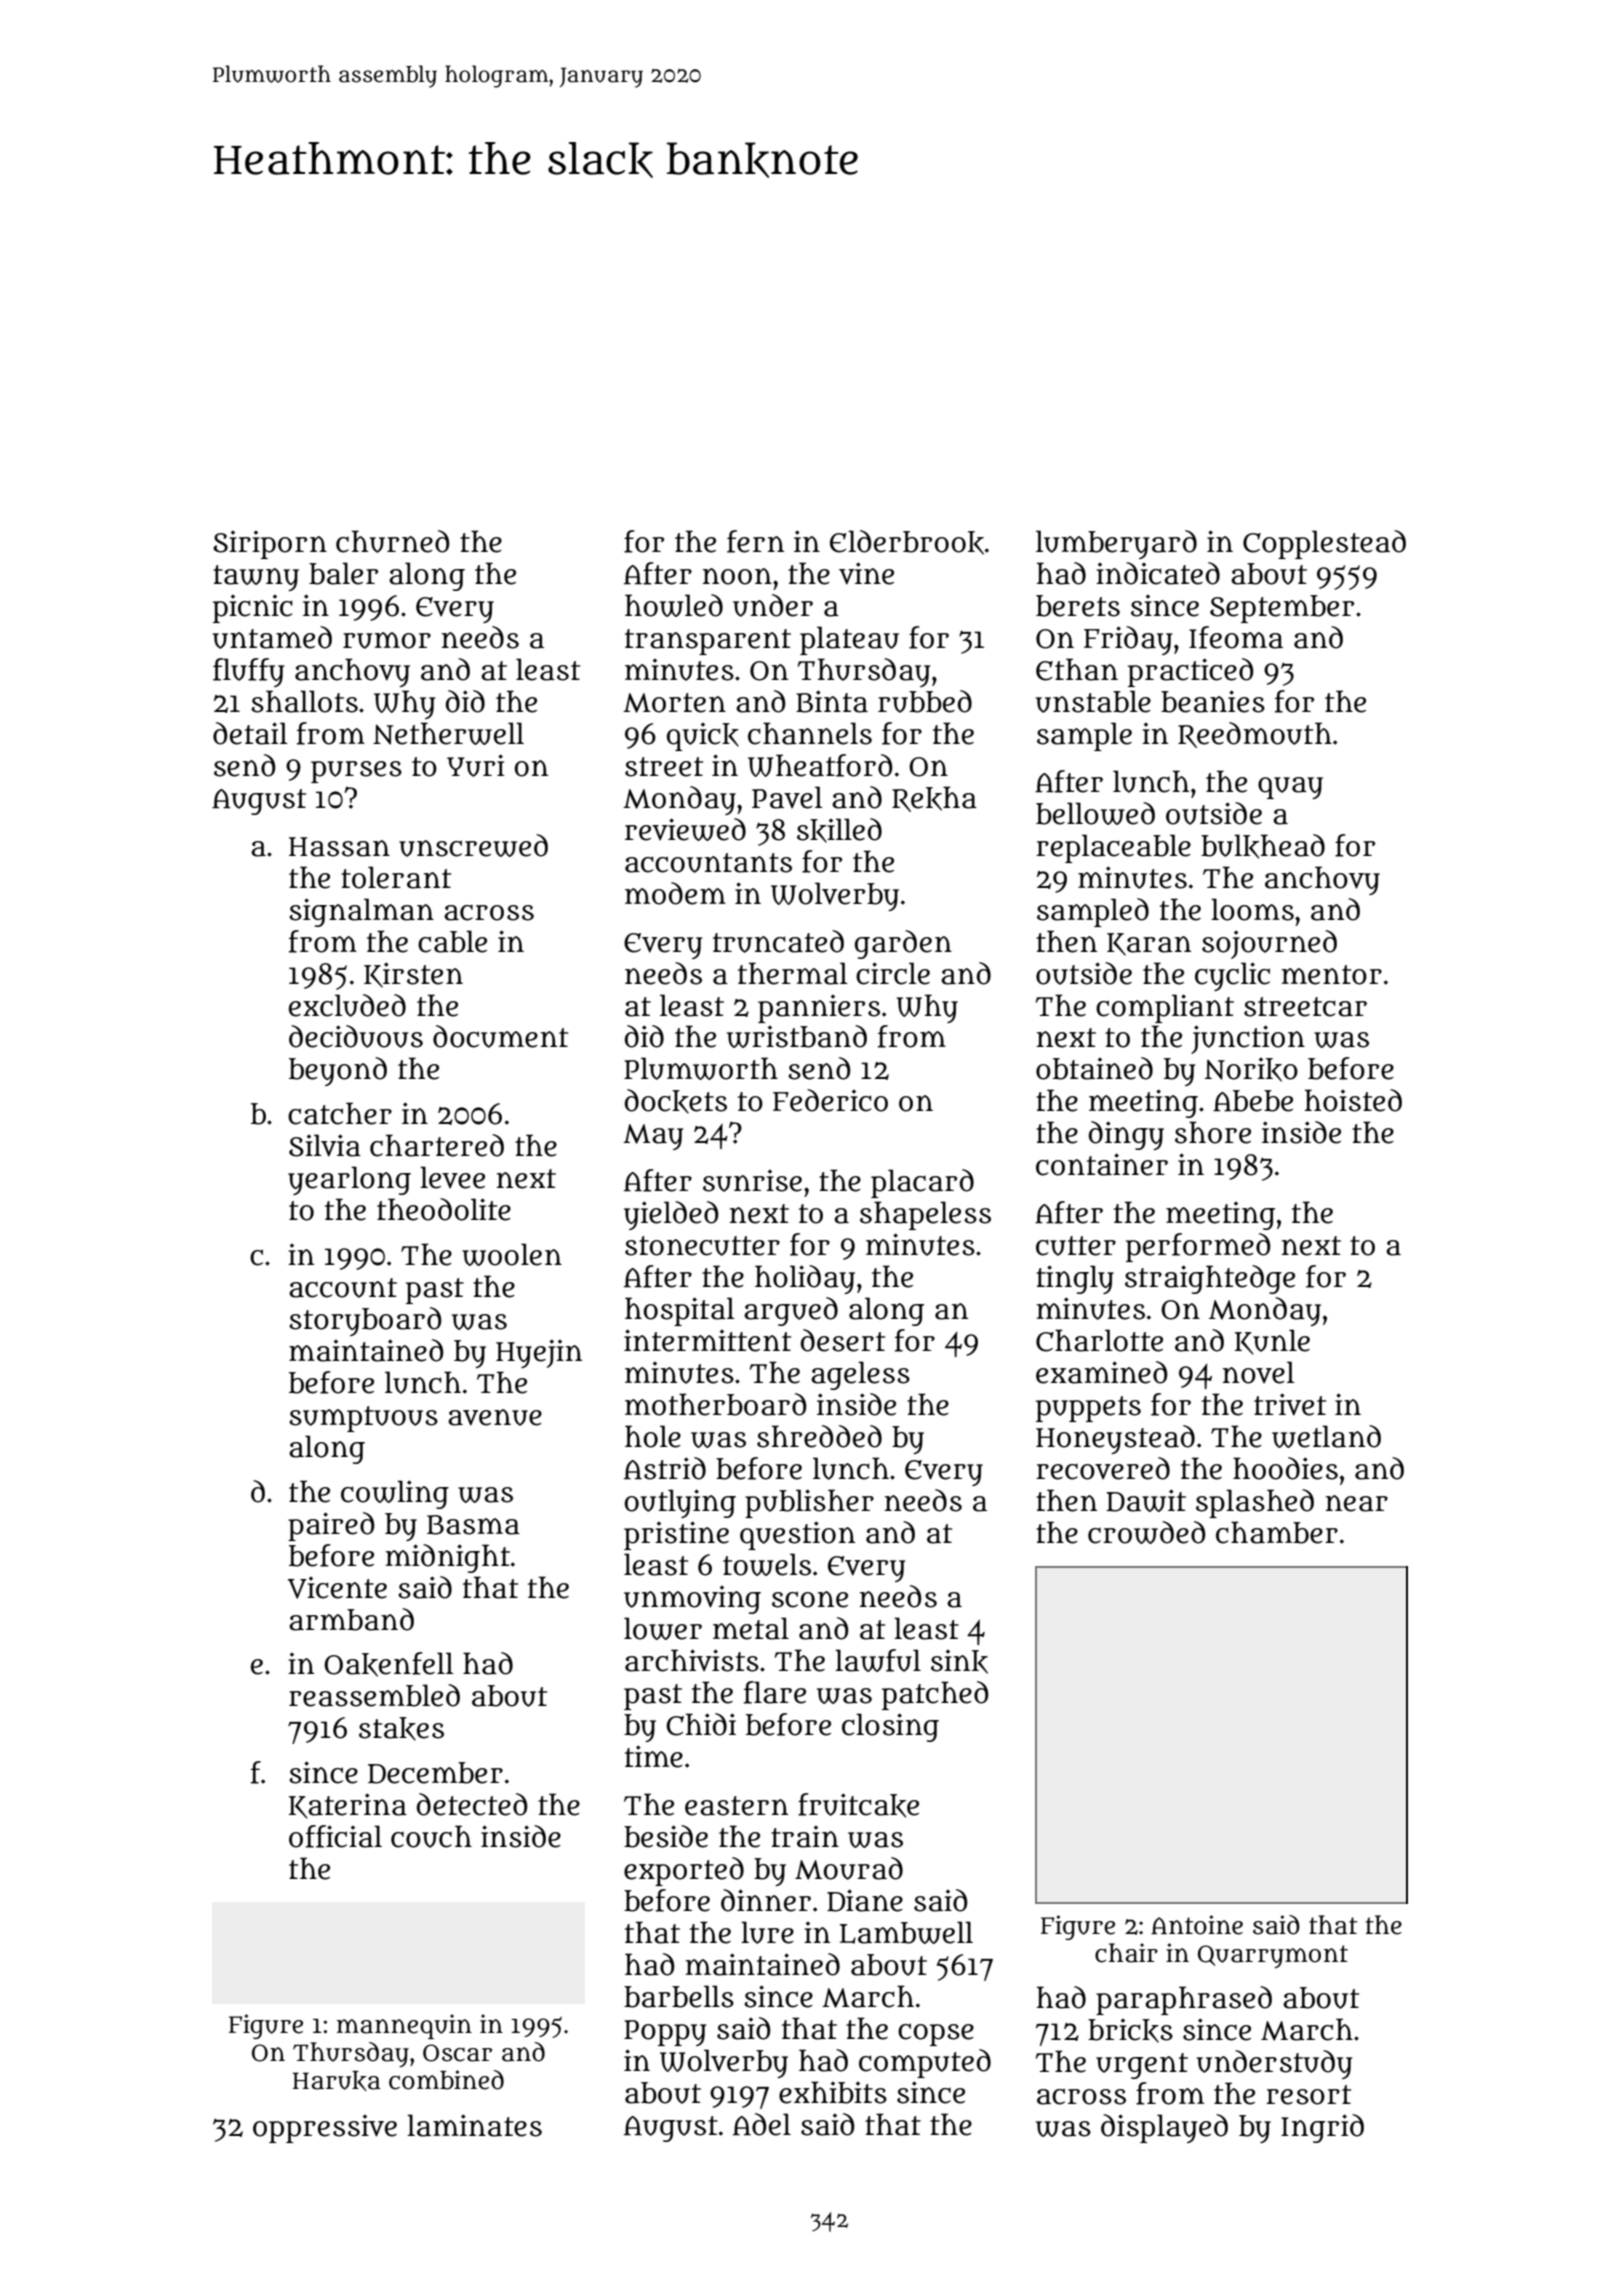 The image size is (1620, 2292). I want to click on deciduous, so click(356, 1036).
